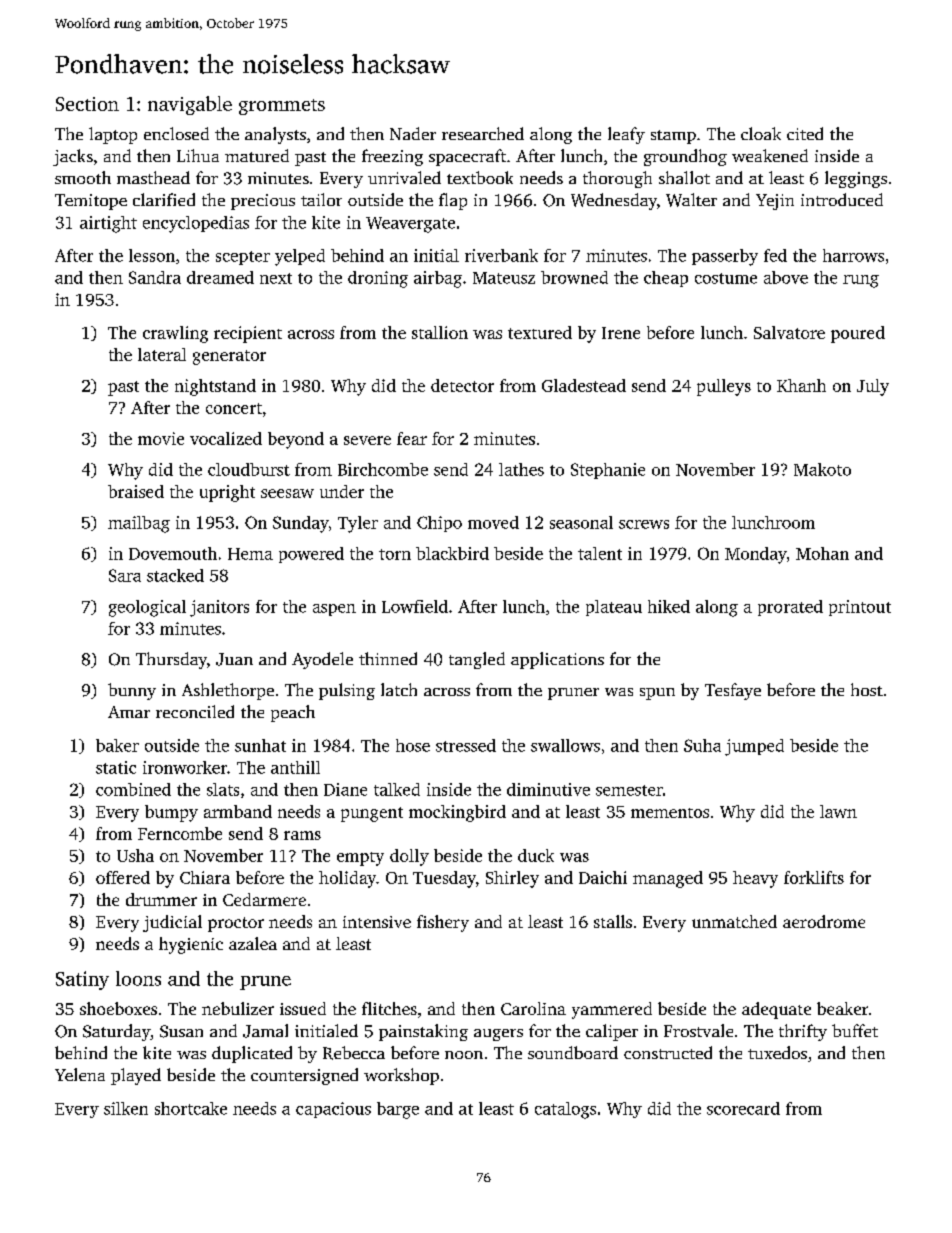 The image size is (952, 1233). Describe the element at coordinates (347, 691) in the screenshot. I see `pulsing` at that location.
